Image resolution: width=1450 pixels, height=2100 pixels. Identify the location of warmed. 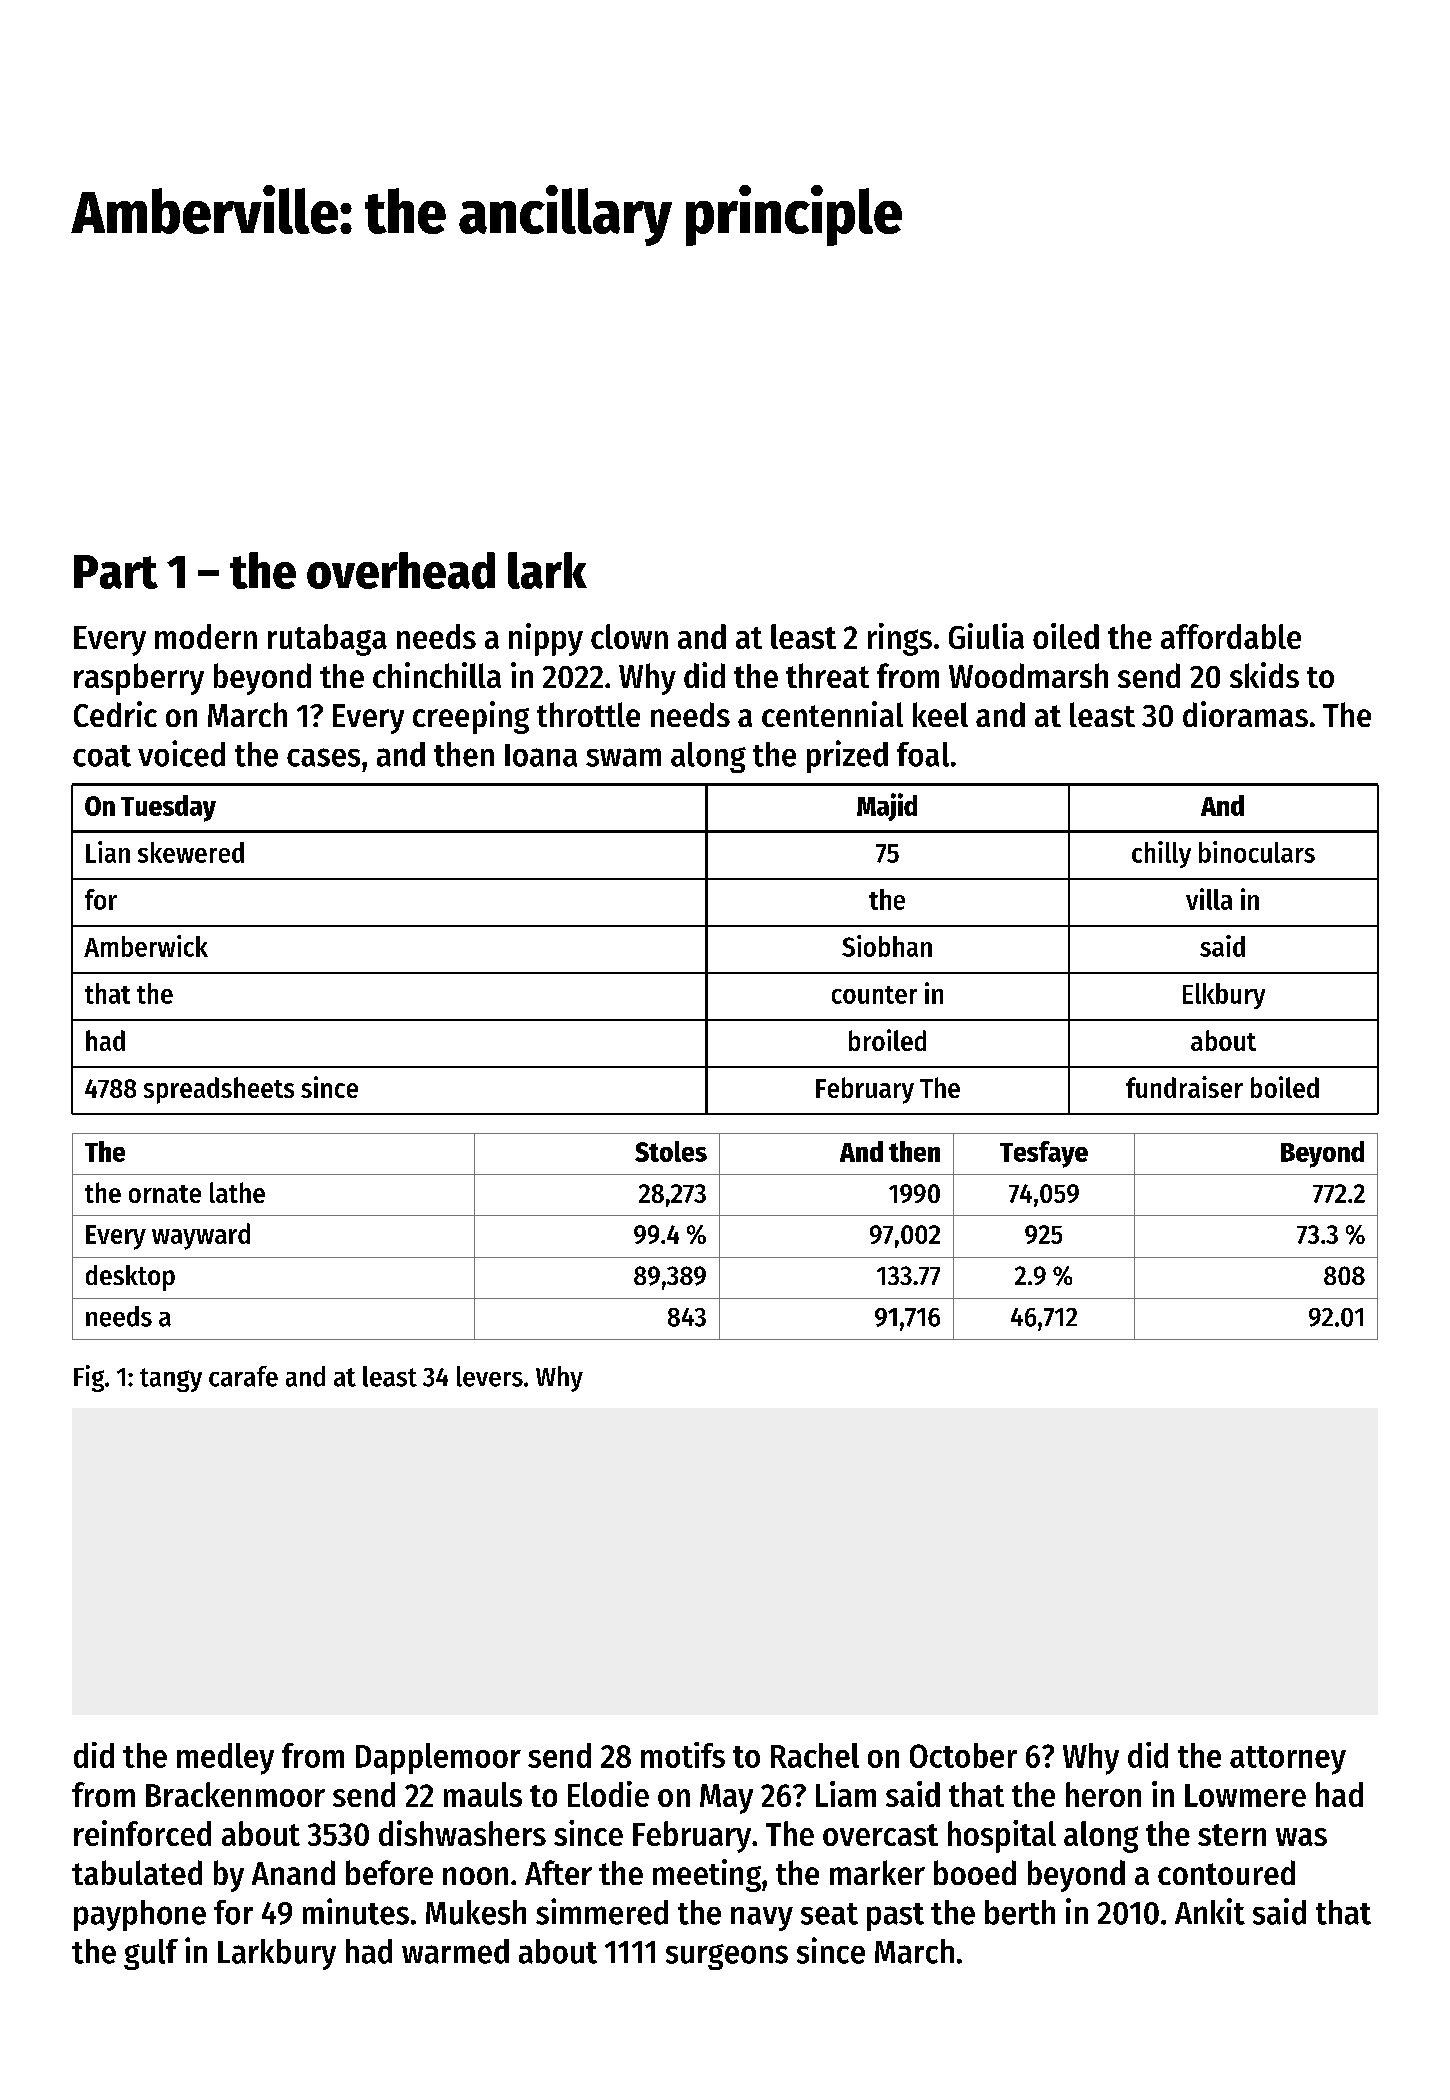
(455, 1951).
